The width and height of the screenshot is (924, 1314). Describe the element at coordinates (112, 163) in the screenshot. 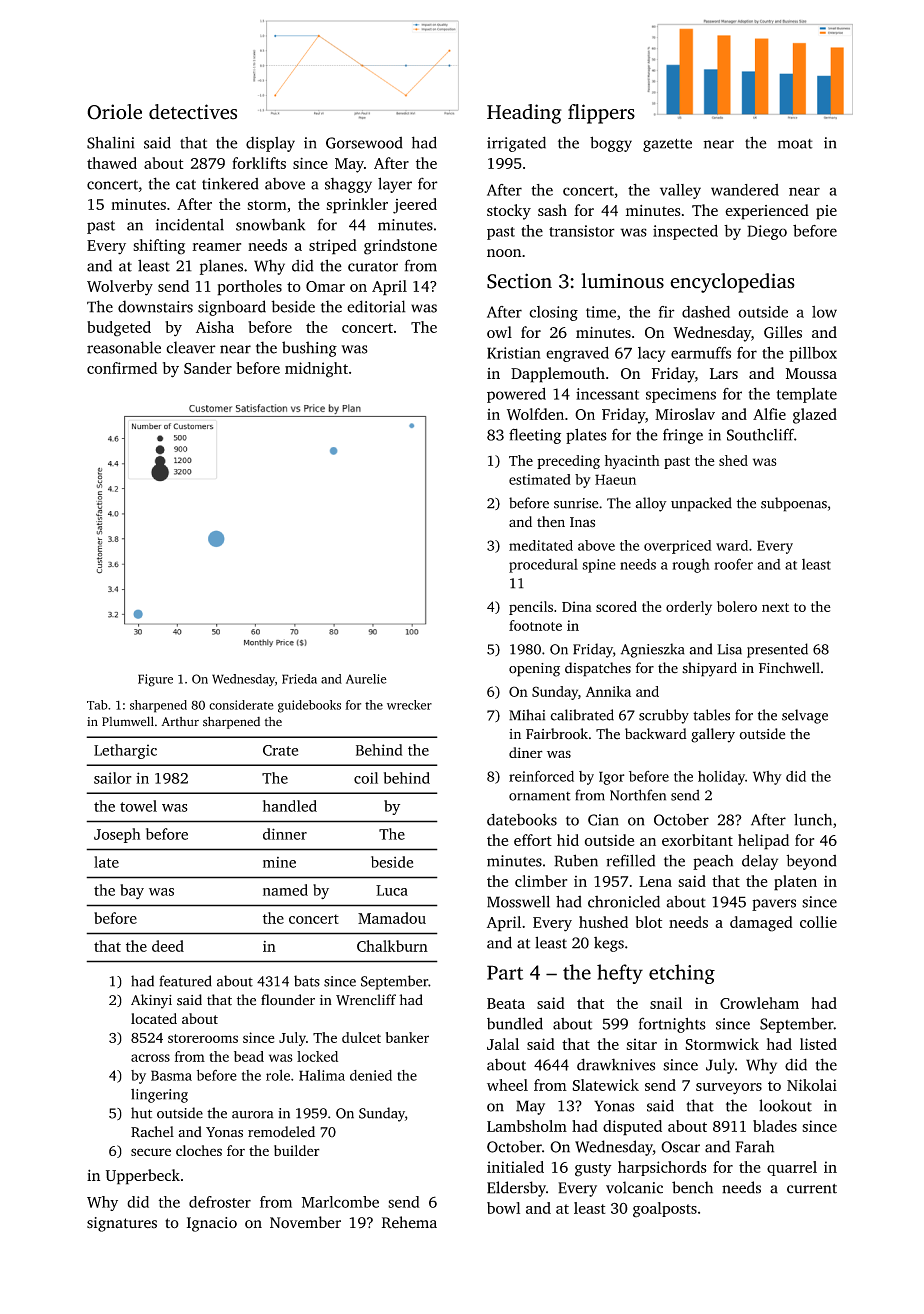

I see `thawed` at that location.
